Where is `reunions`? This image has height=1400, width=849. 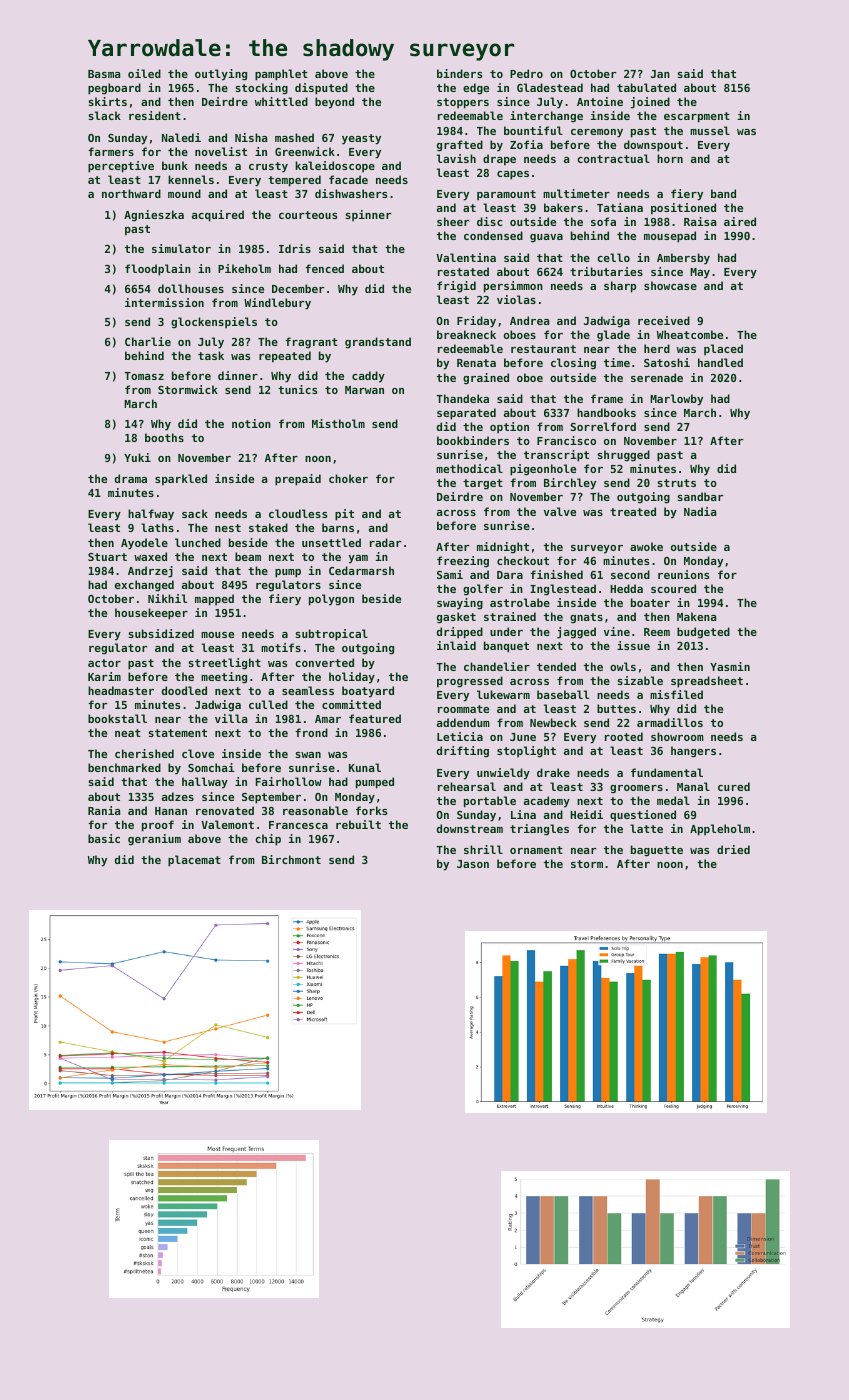
reunions is located at coordinates (683, 574).
